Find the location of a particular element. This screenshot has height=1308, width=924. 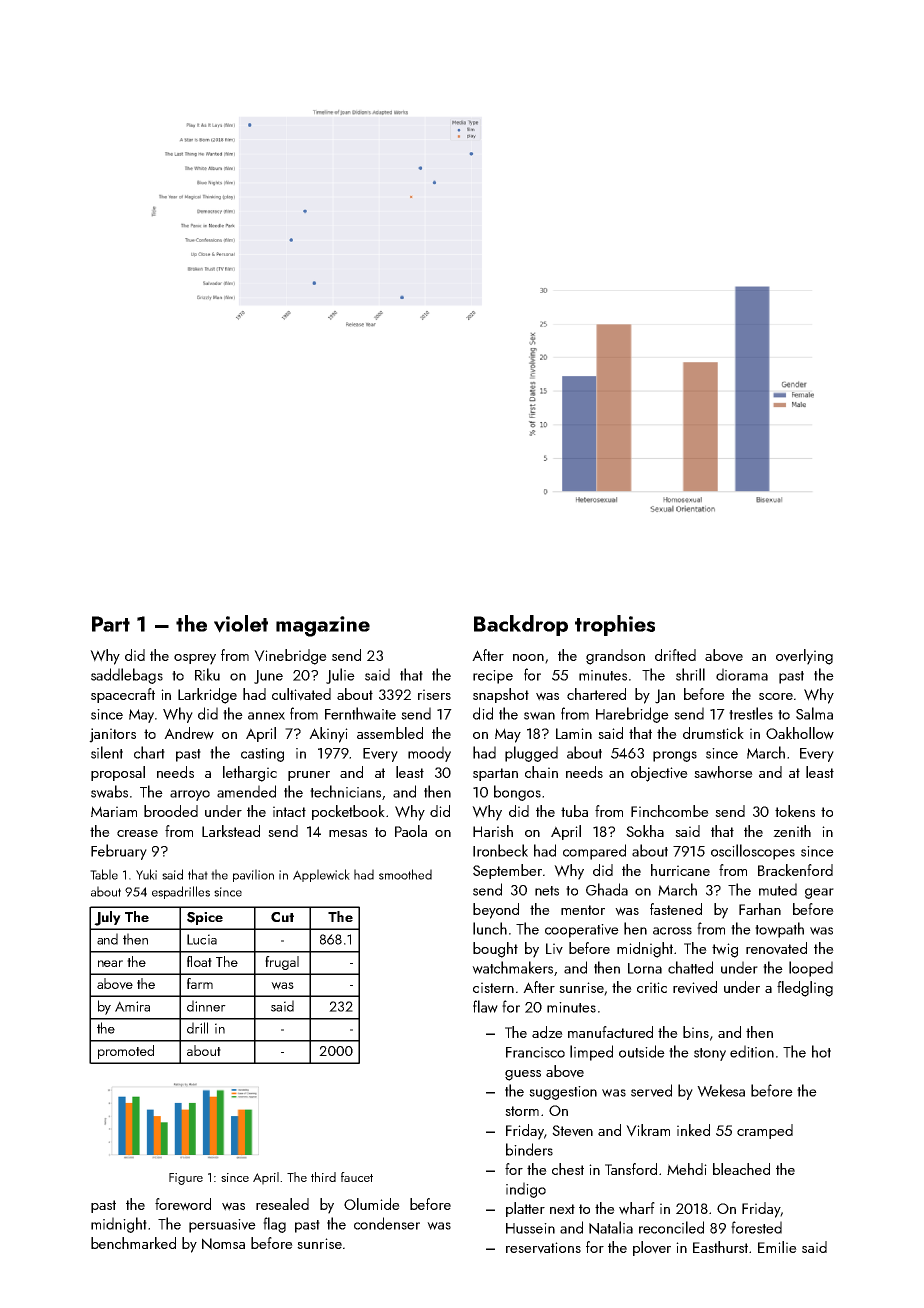

Farhan is located at coordinates (760, 909).
